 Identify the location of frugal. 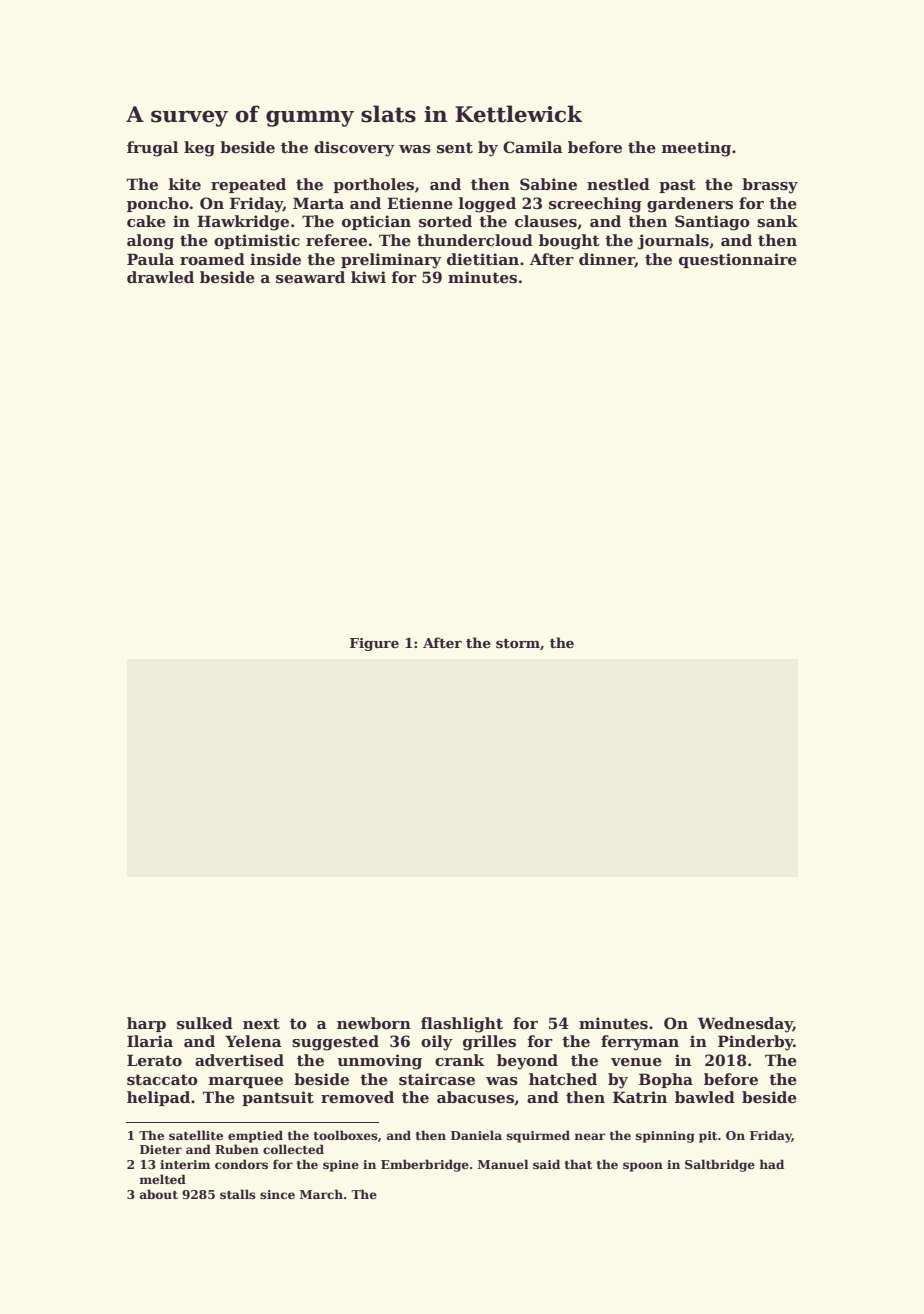
(152, 149).
